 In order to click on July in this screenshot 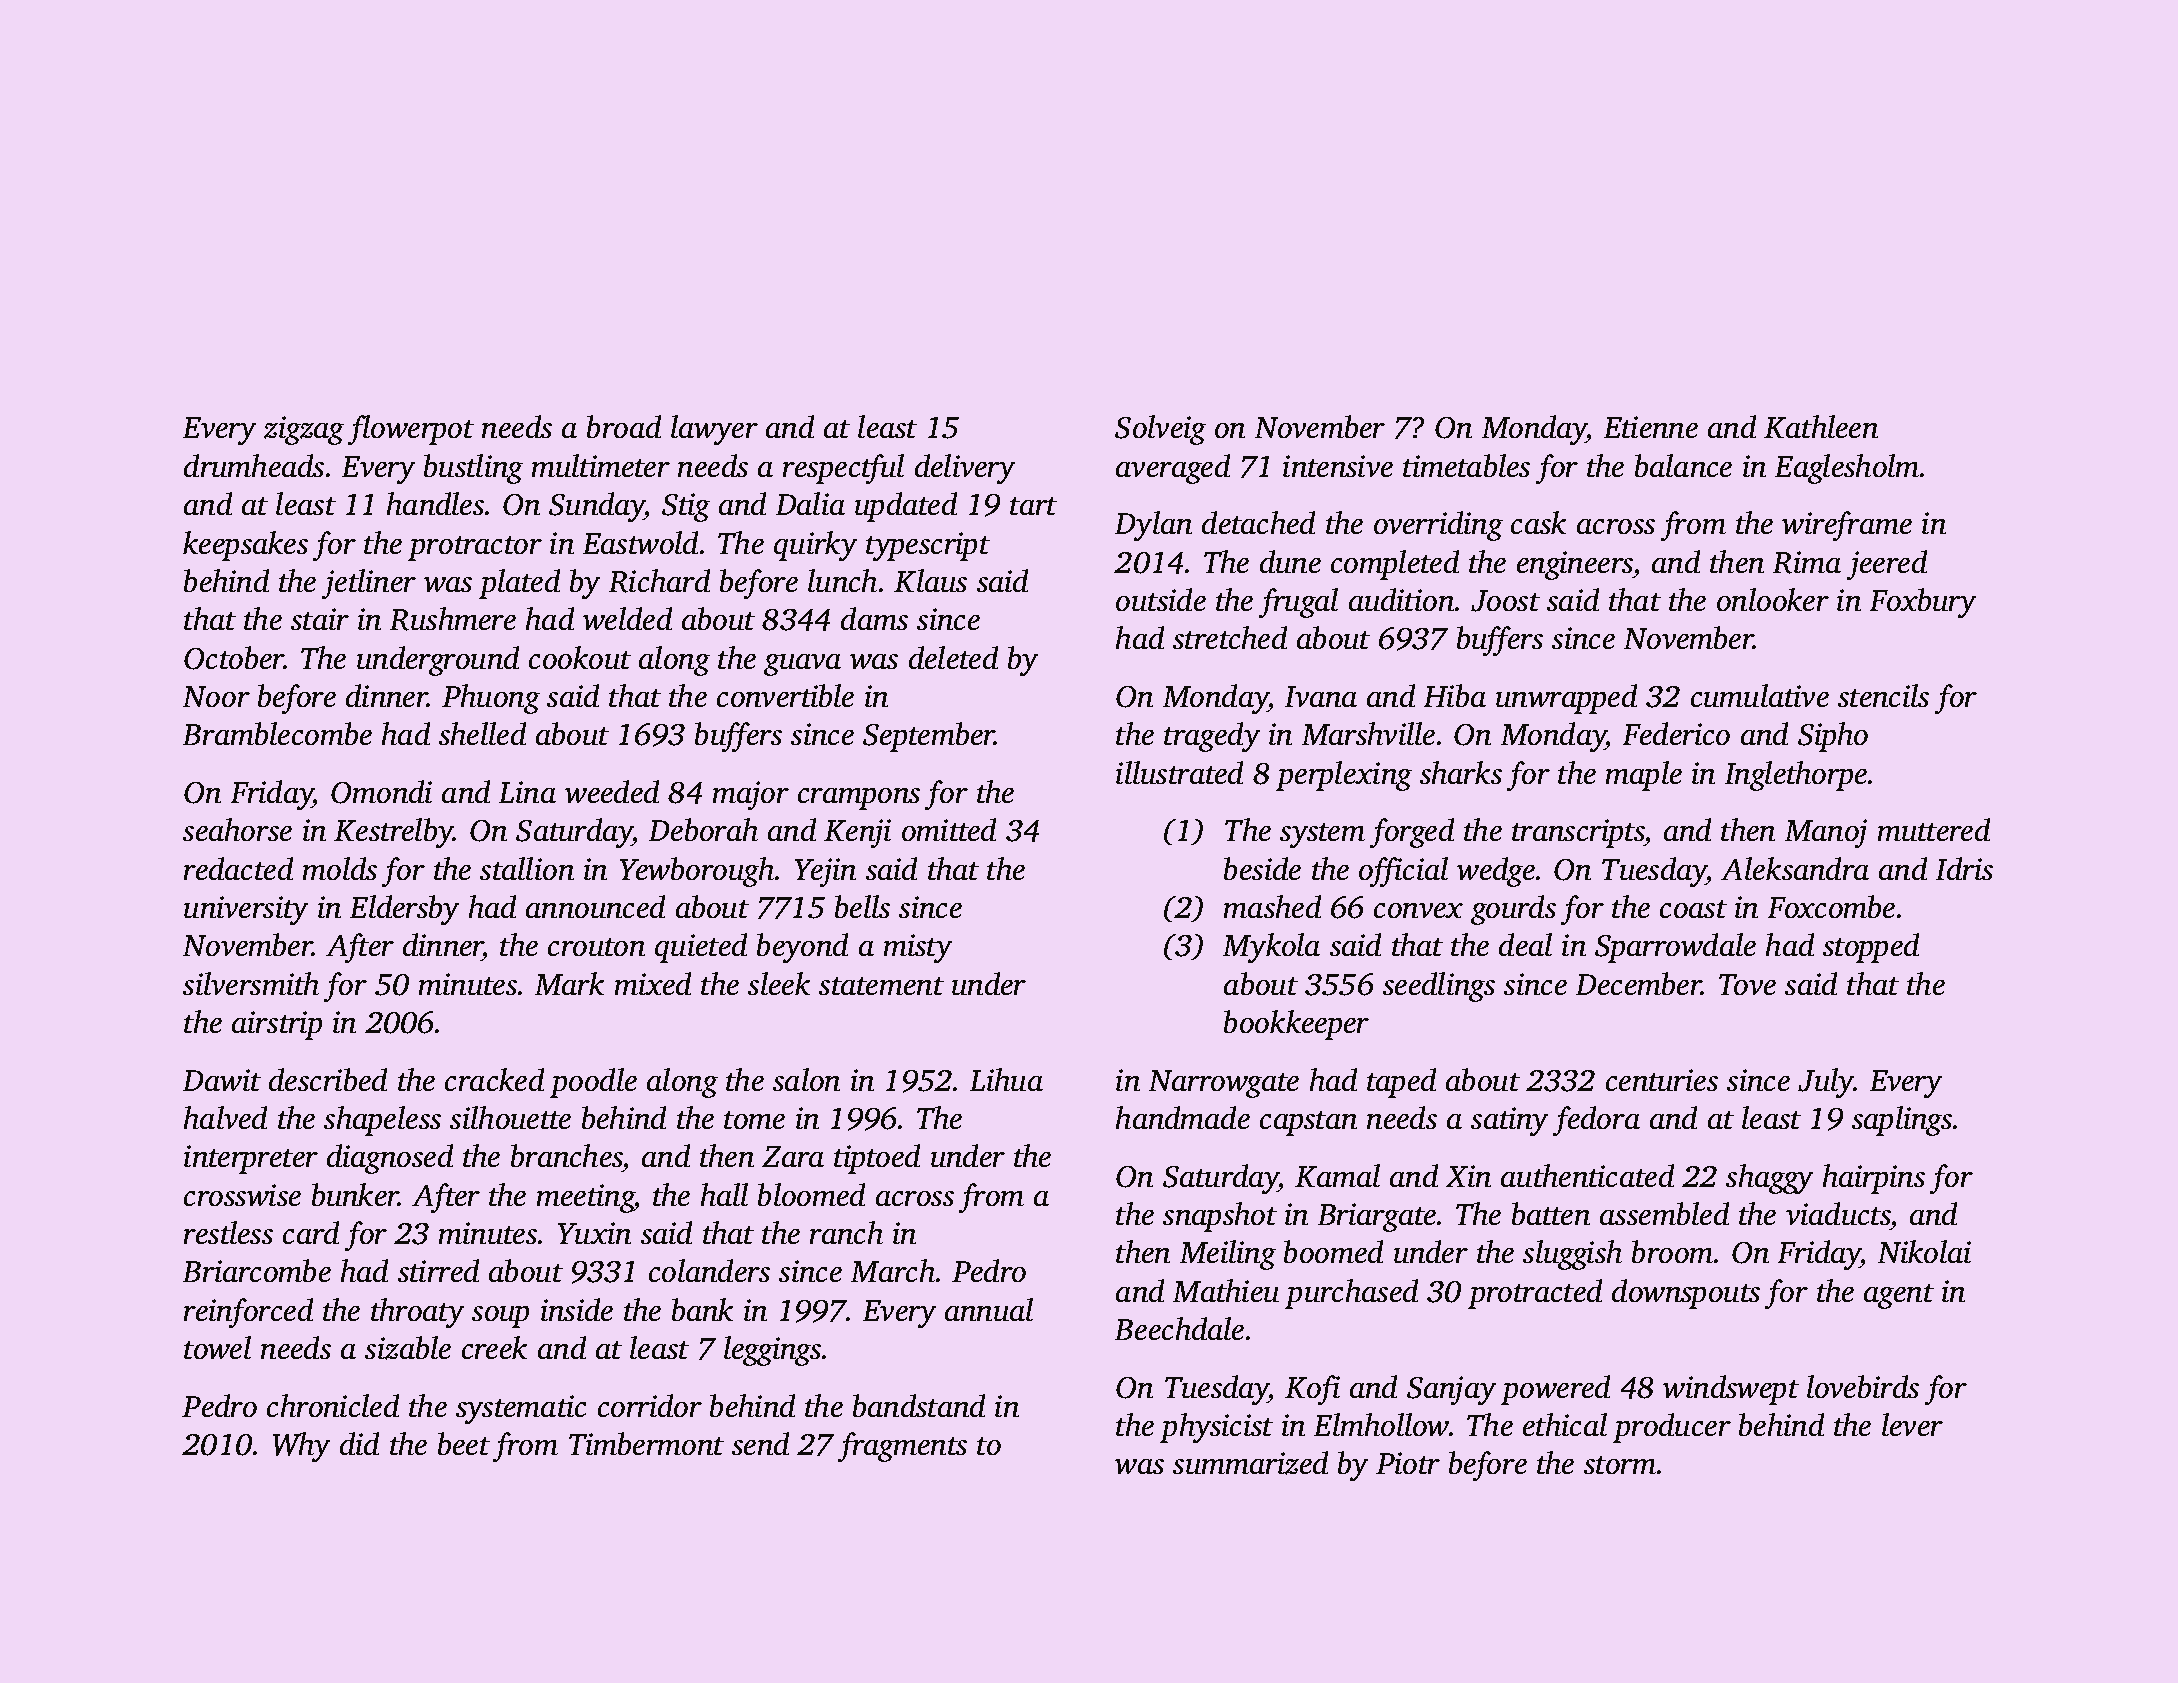, I will do `click(1826, 1083)`.
